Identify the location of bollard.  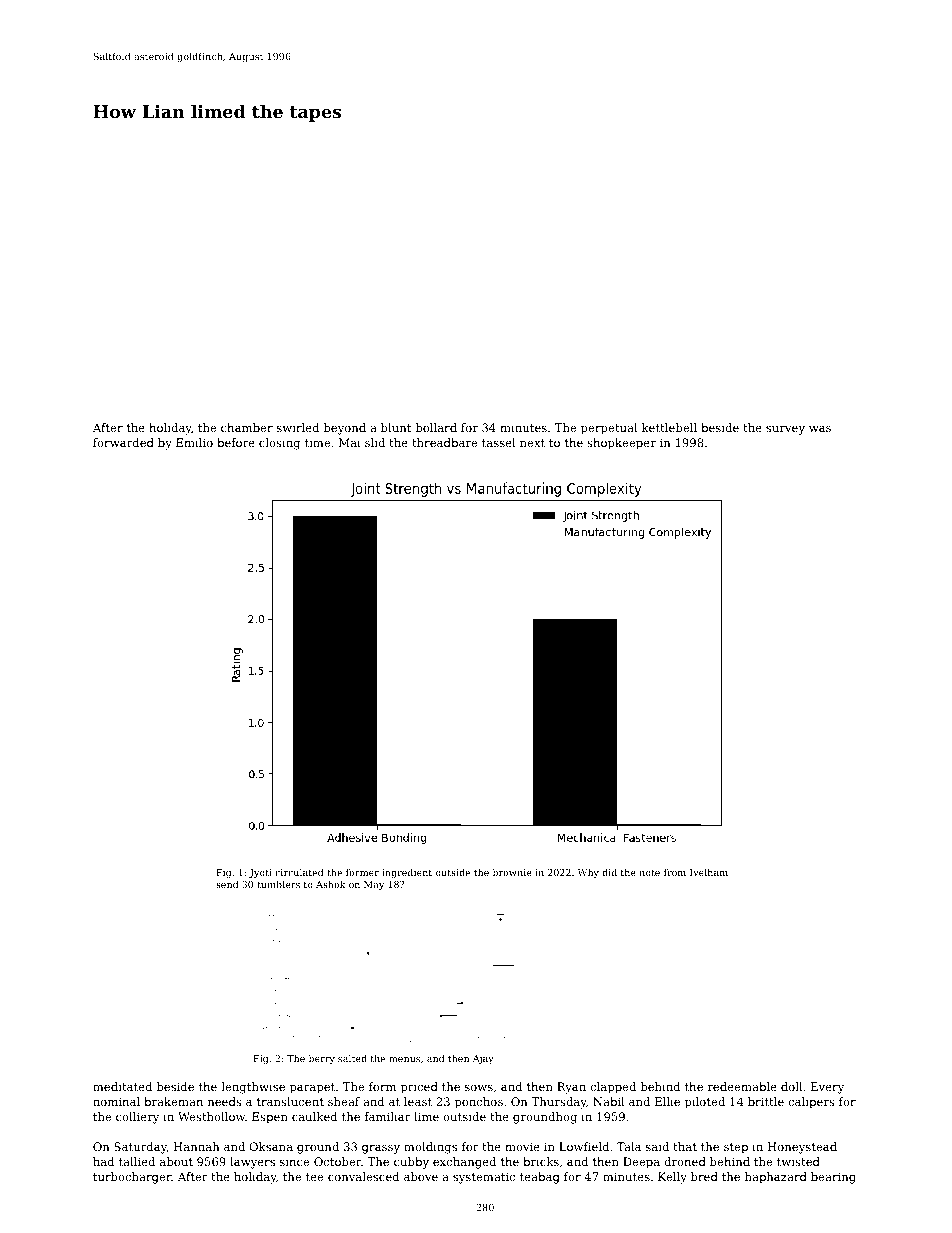
(436, 427).
